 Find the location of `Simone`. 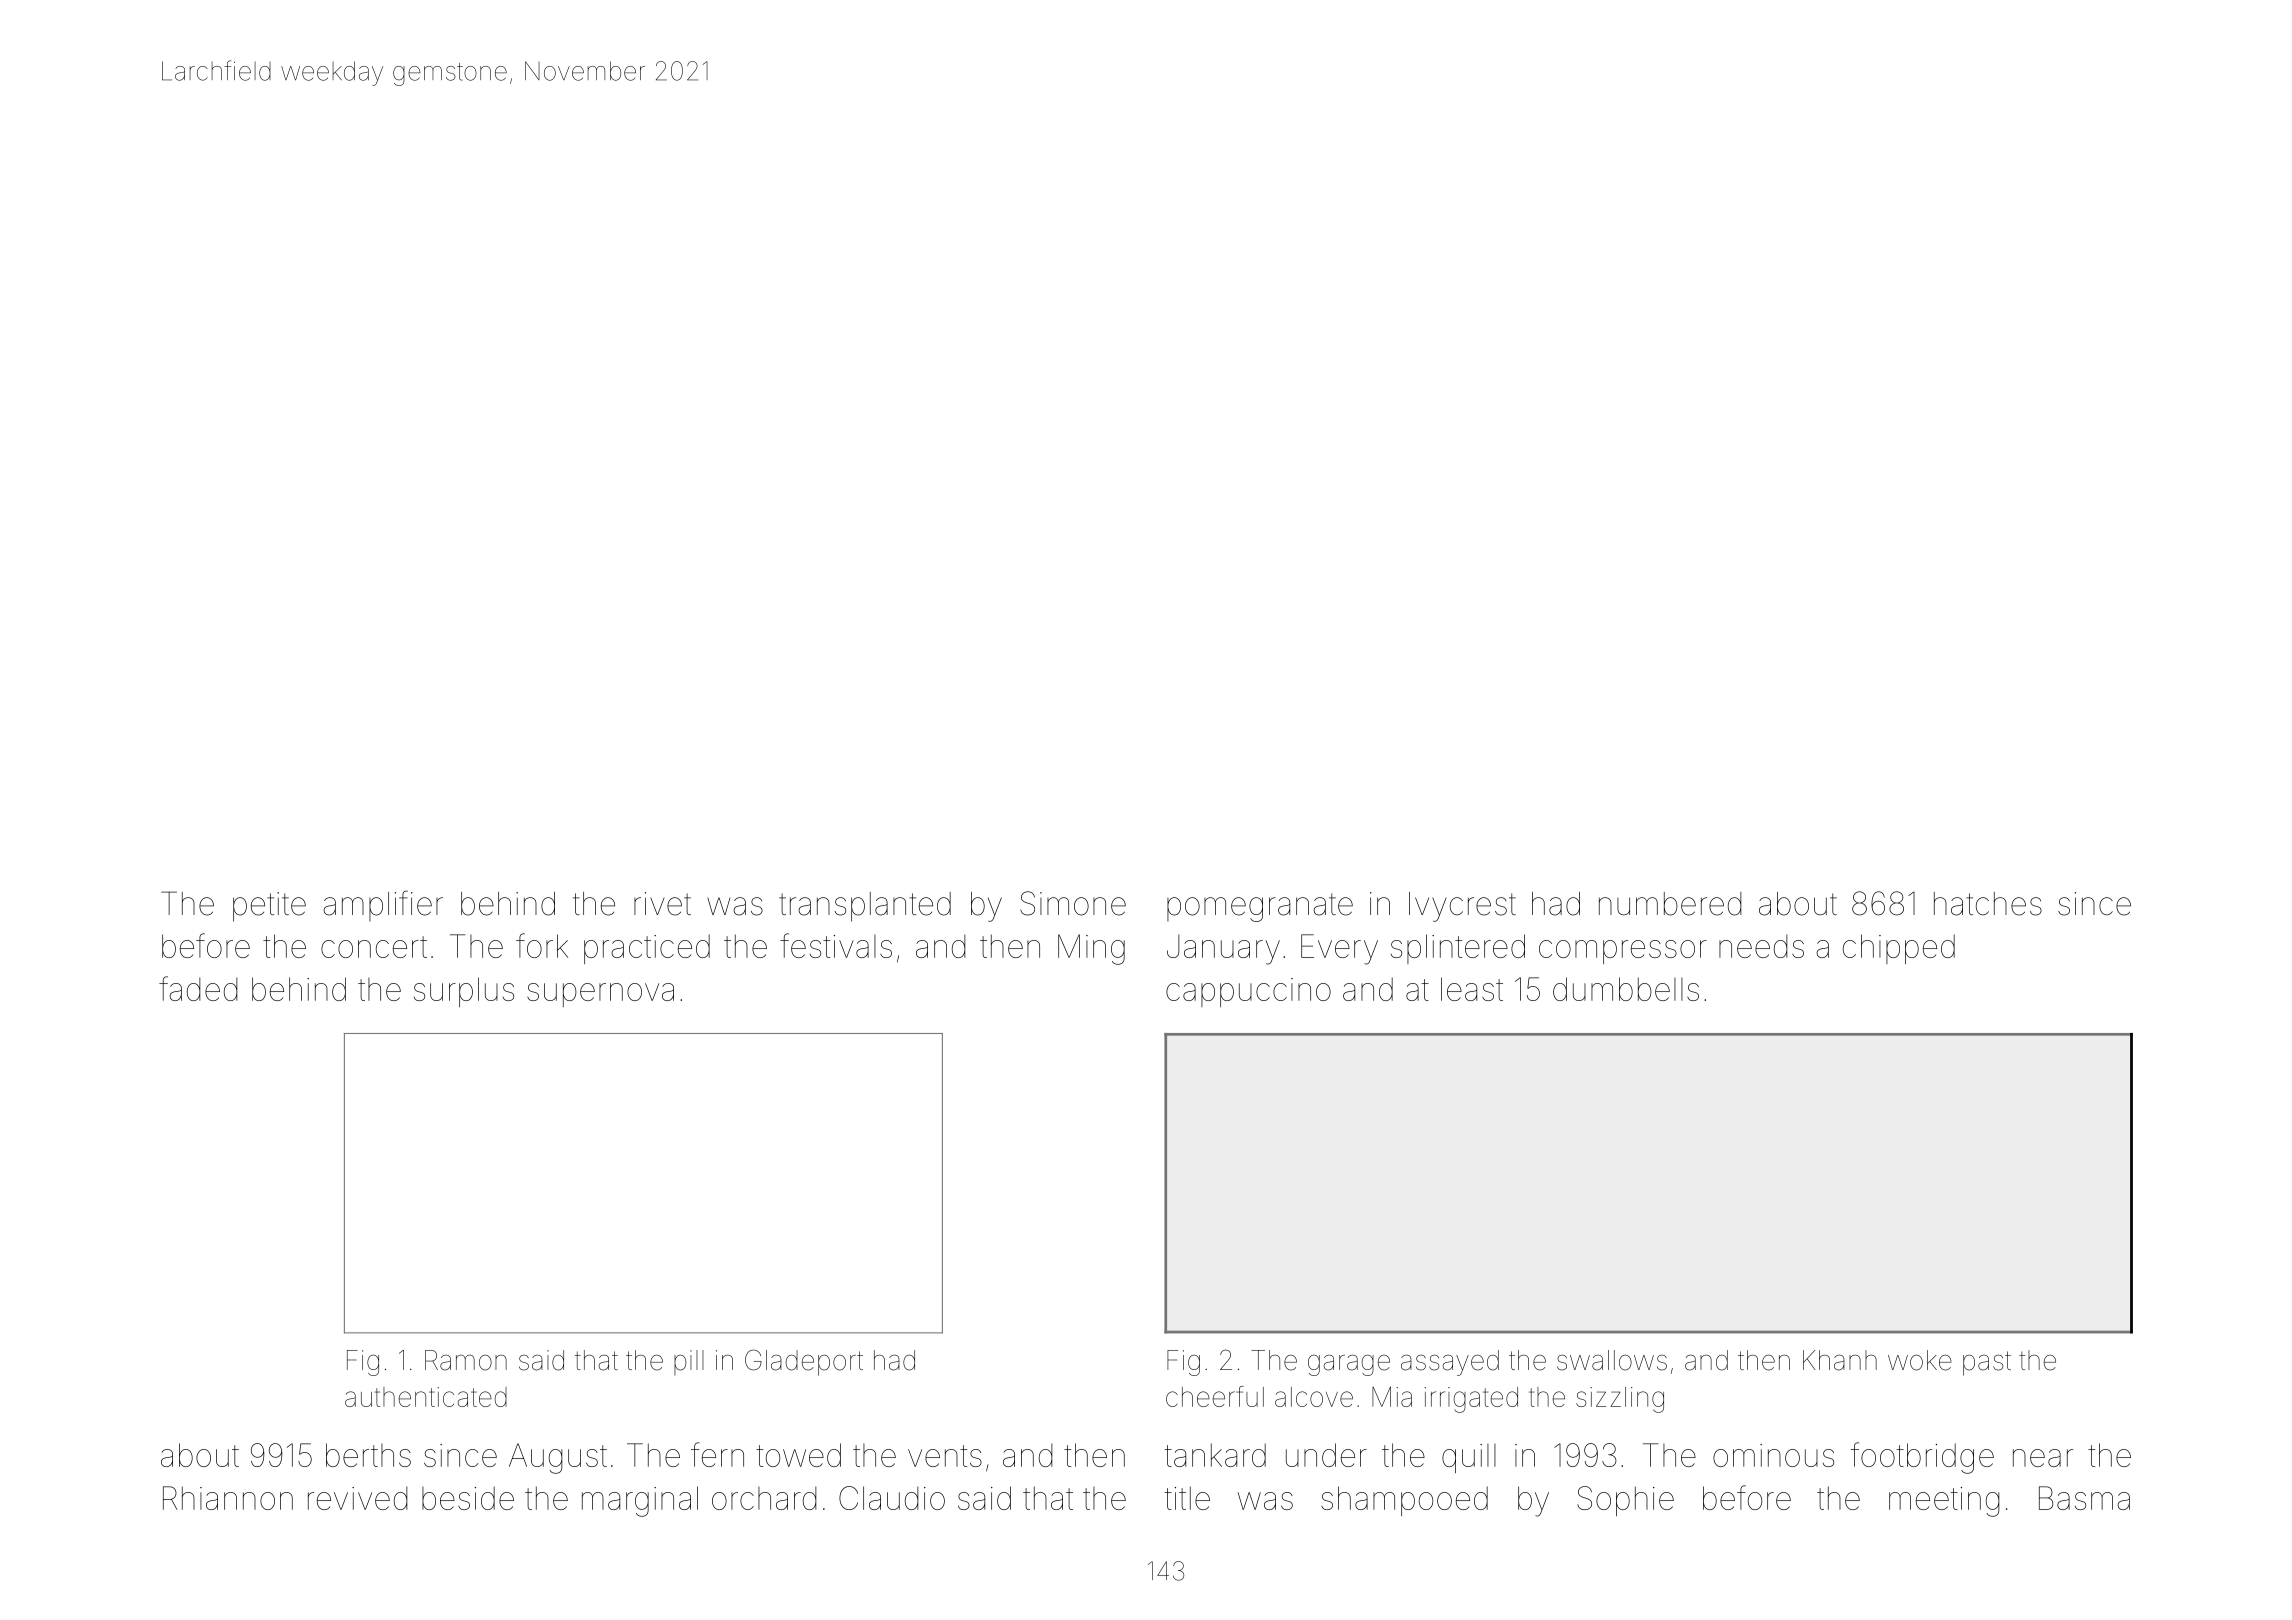

Simone is located at coordinates (1073, 903).
